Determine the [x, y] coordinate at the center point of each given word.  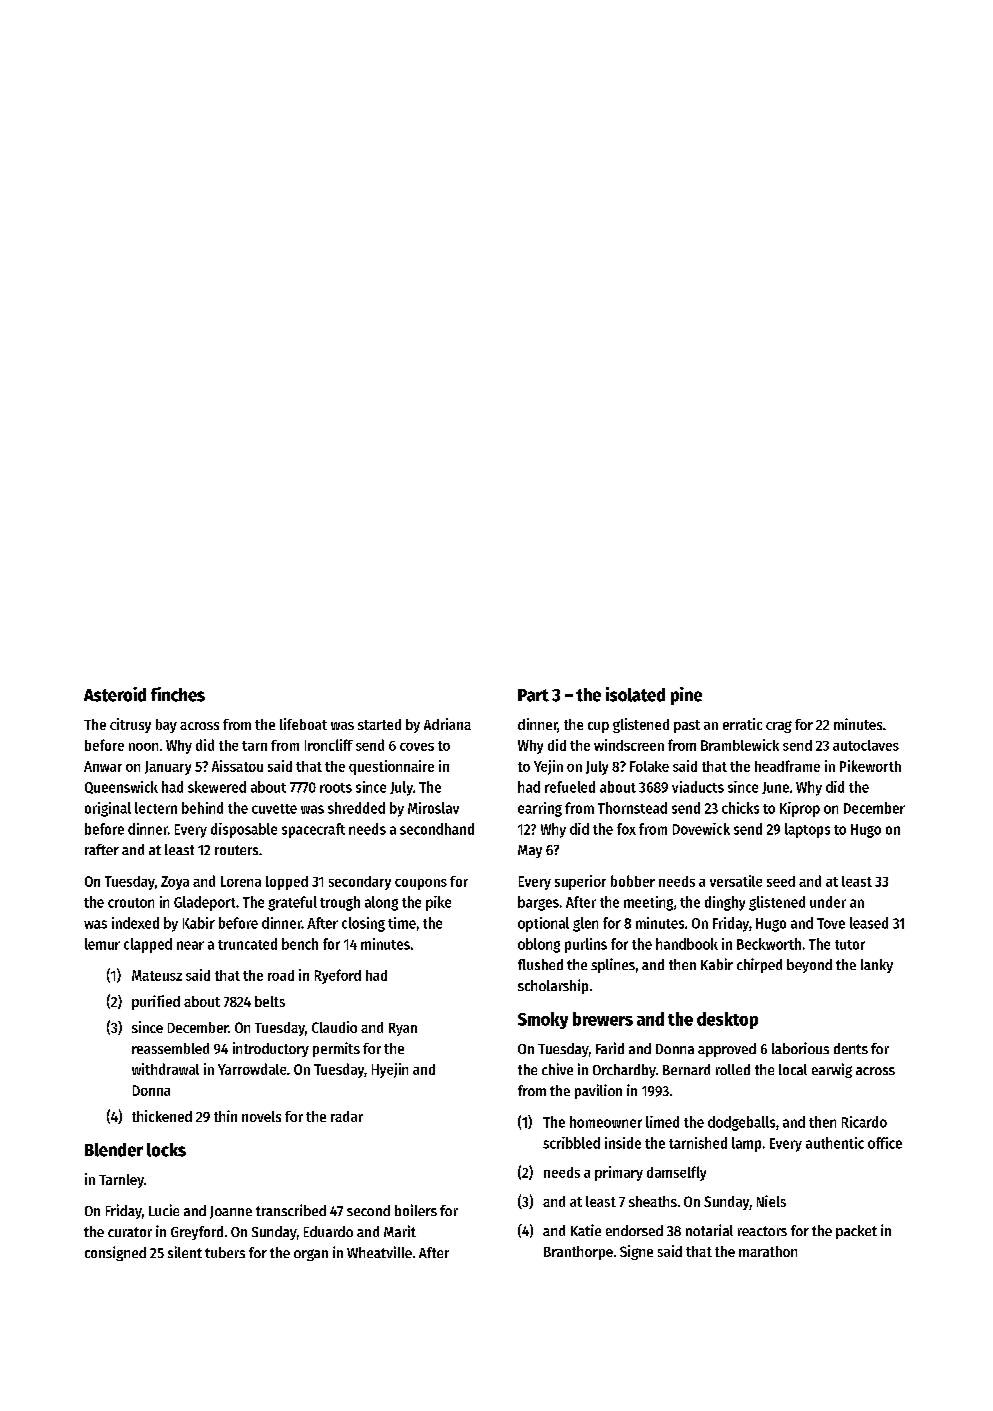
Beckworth [769, 944]
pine [686, 696]
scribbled [571, 1143]
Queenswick [121, 787]
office [885, 1143]
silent [185, 1252]
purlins [586, 945]
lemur [102, 944]
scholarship [553, 986]
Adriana [447, 724]
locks [166, 1150]
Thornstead [632, 808]
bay [166, 726]
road [281, 975]
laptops [807, 830]
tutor [850, 945]
